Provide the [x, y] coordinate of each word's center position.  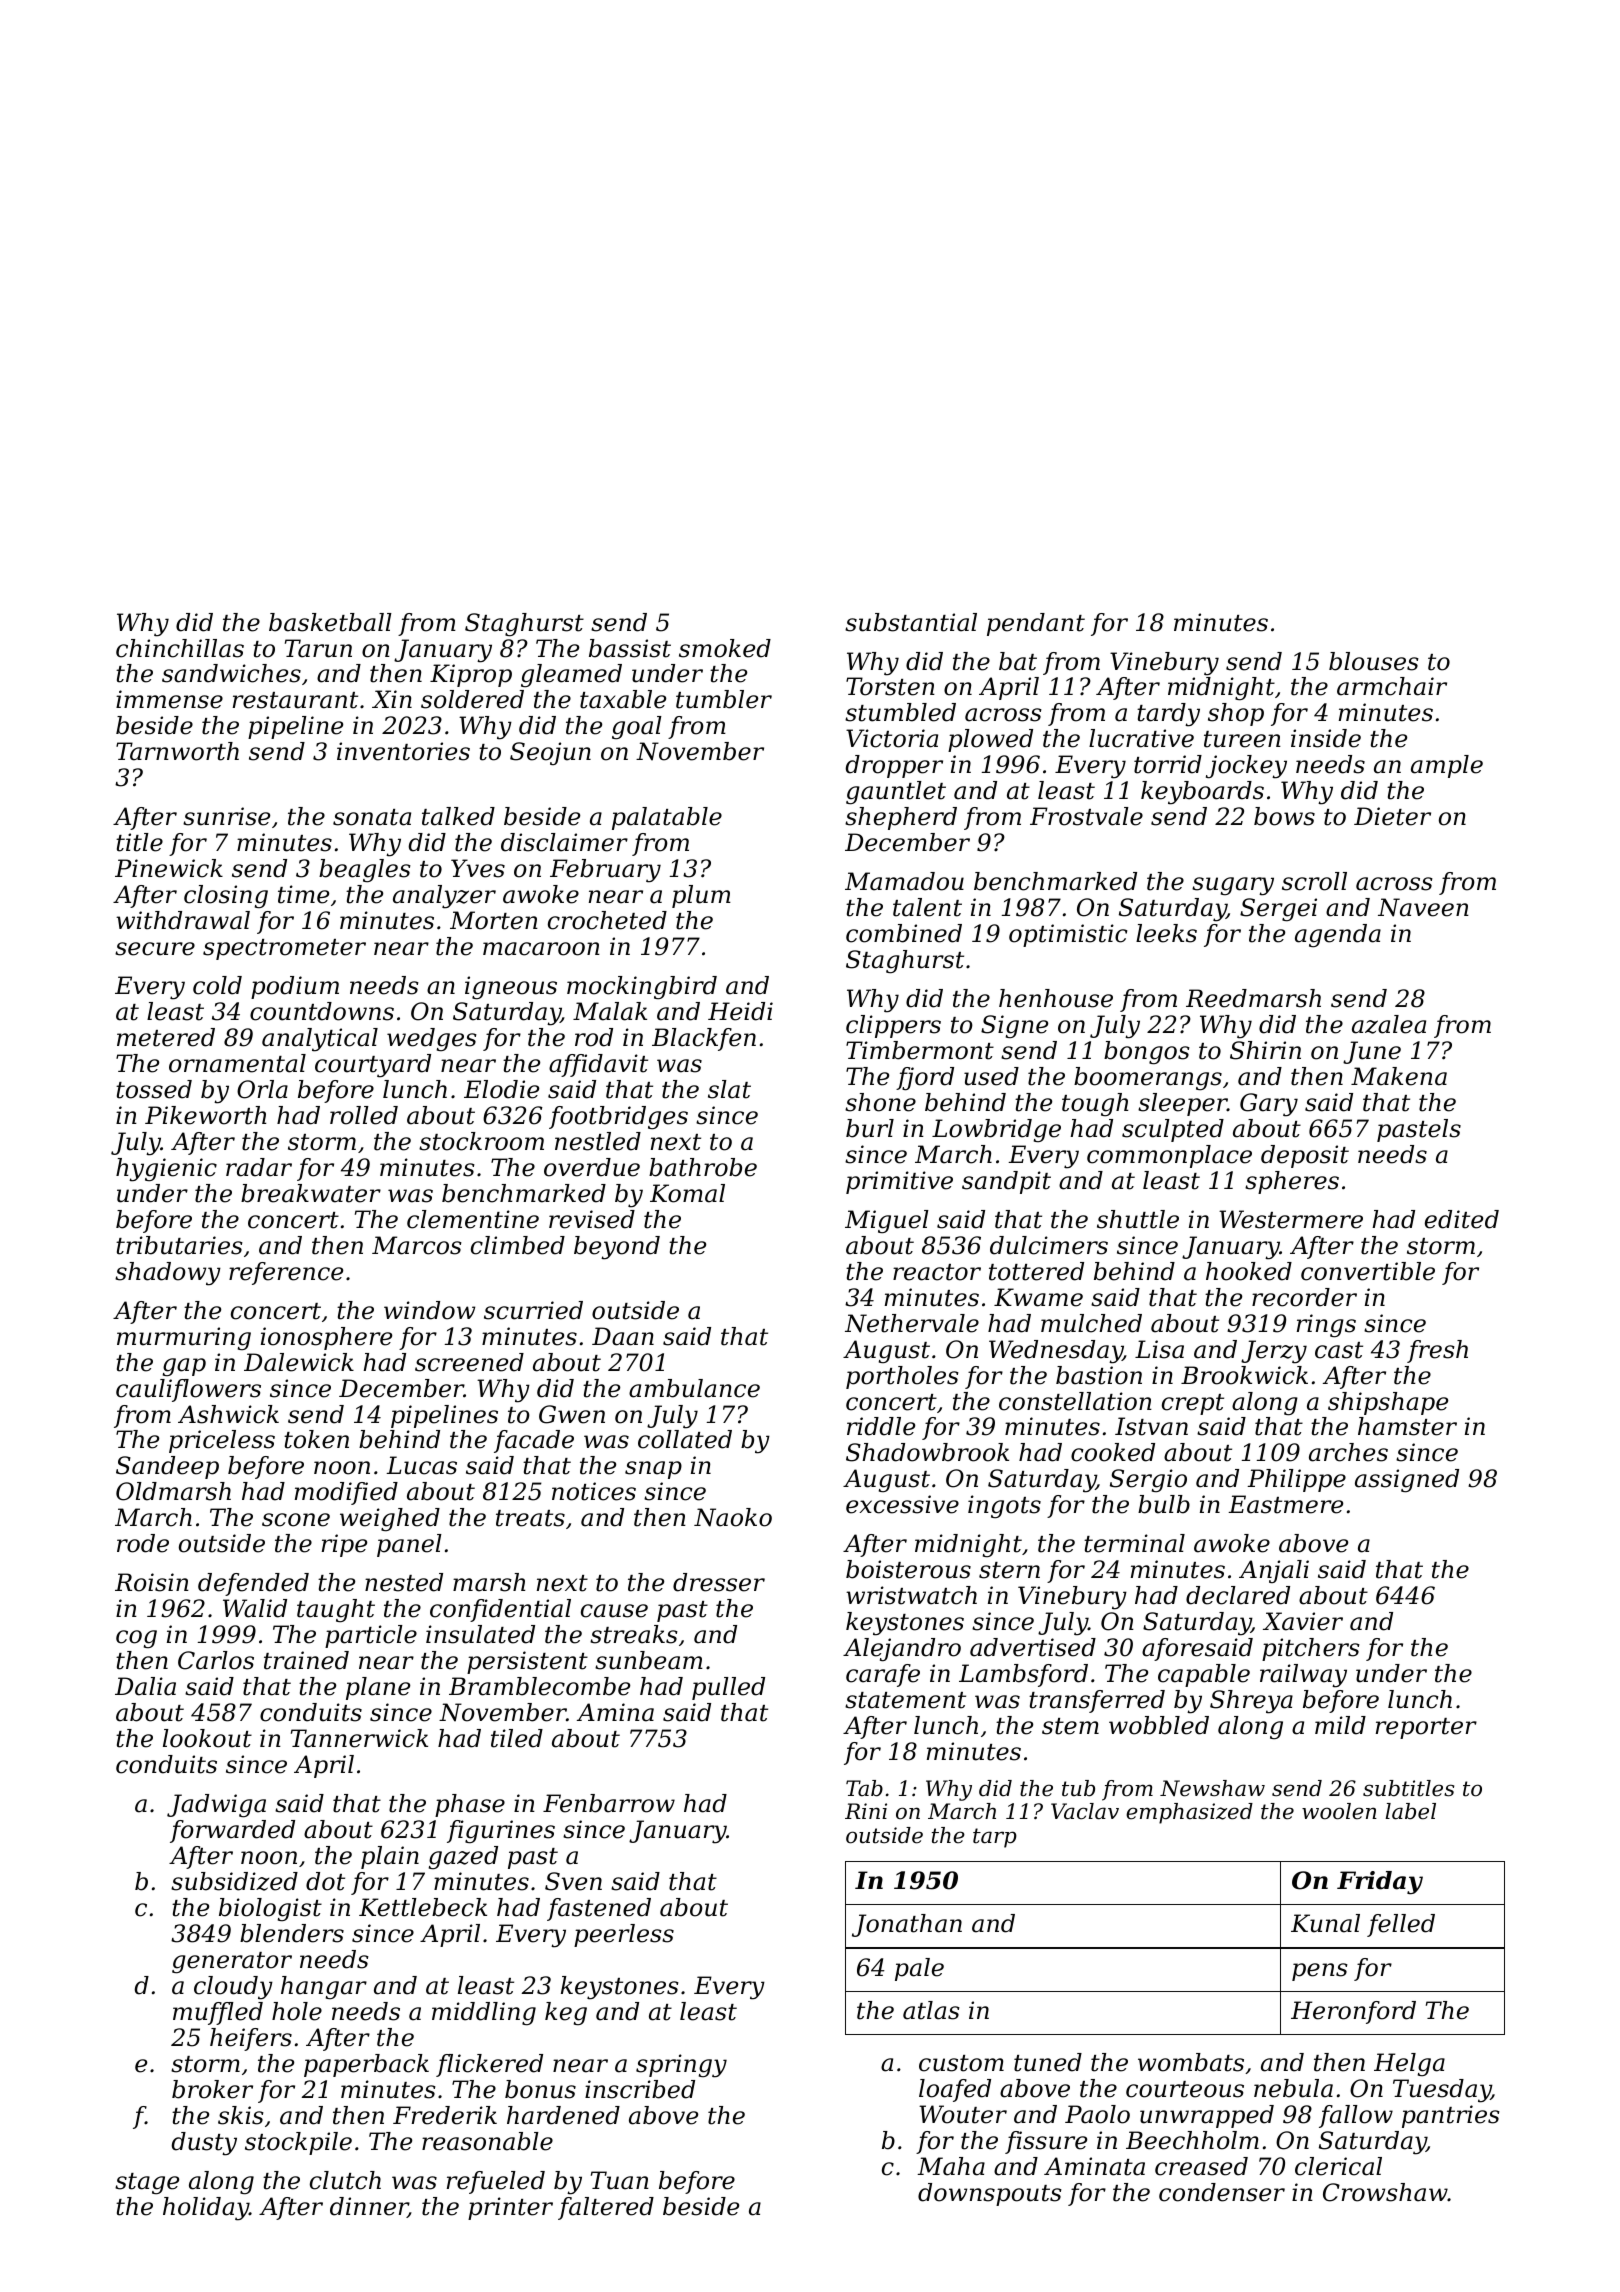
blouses [1374, 661]
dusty [204, 2144]
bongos [1147, 1053]
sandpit [1006, 1182]
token [316, 1439]
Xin [392, 699]
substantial [911, 622]
